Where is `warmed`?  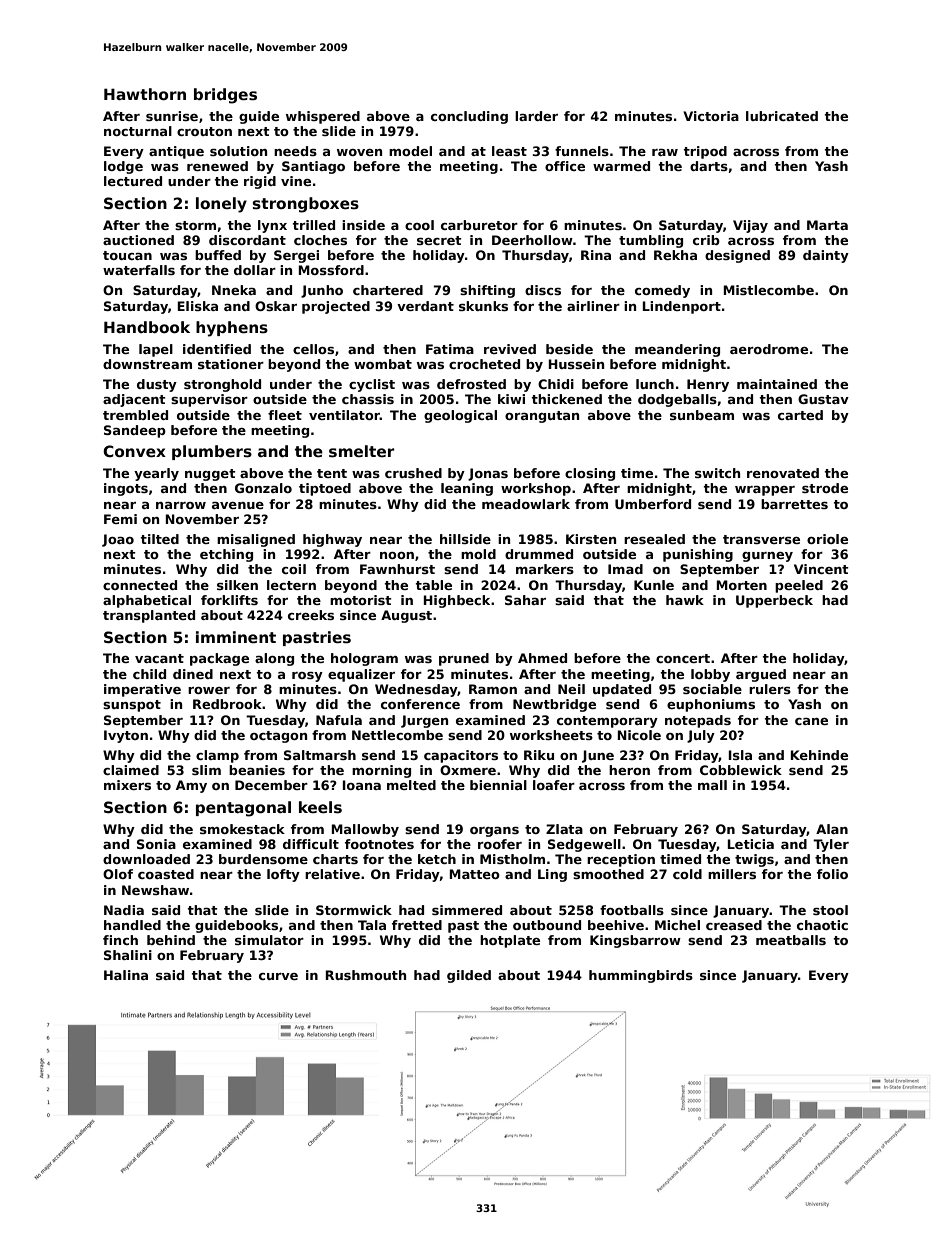 warmed is located at coordinates (621, 166).
